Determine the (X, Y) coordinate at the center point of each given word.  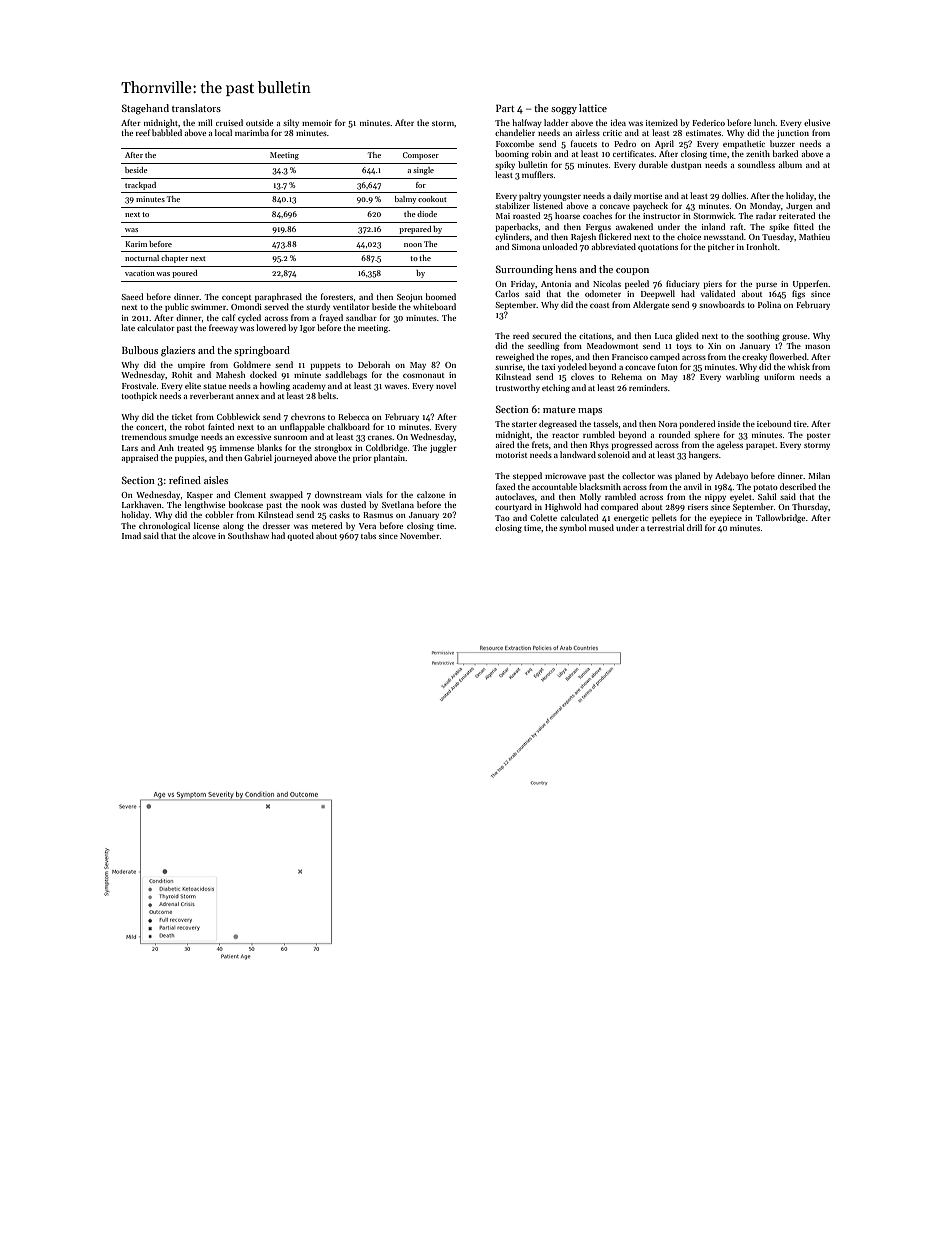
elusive (817, 122)
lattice (593, 108)
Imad (131, 535)
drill (694, 527)
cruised (229, 122)
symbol (573, 528)
